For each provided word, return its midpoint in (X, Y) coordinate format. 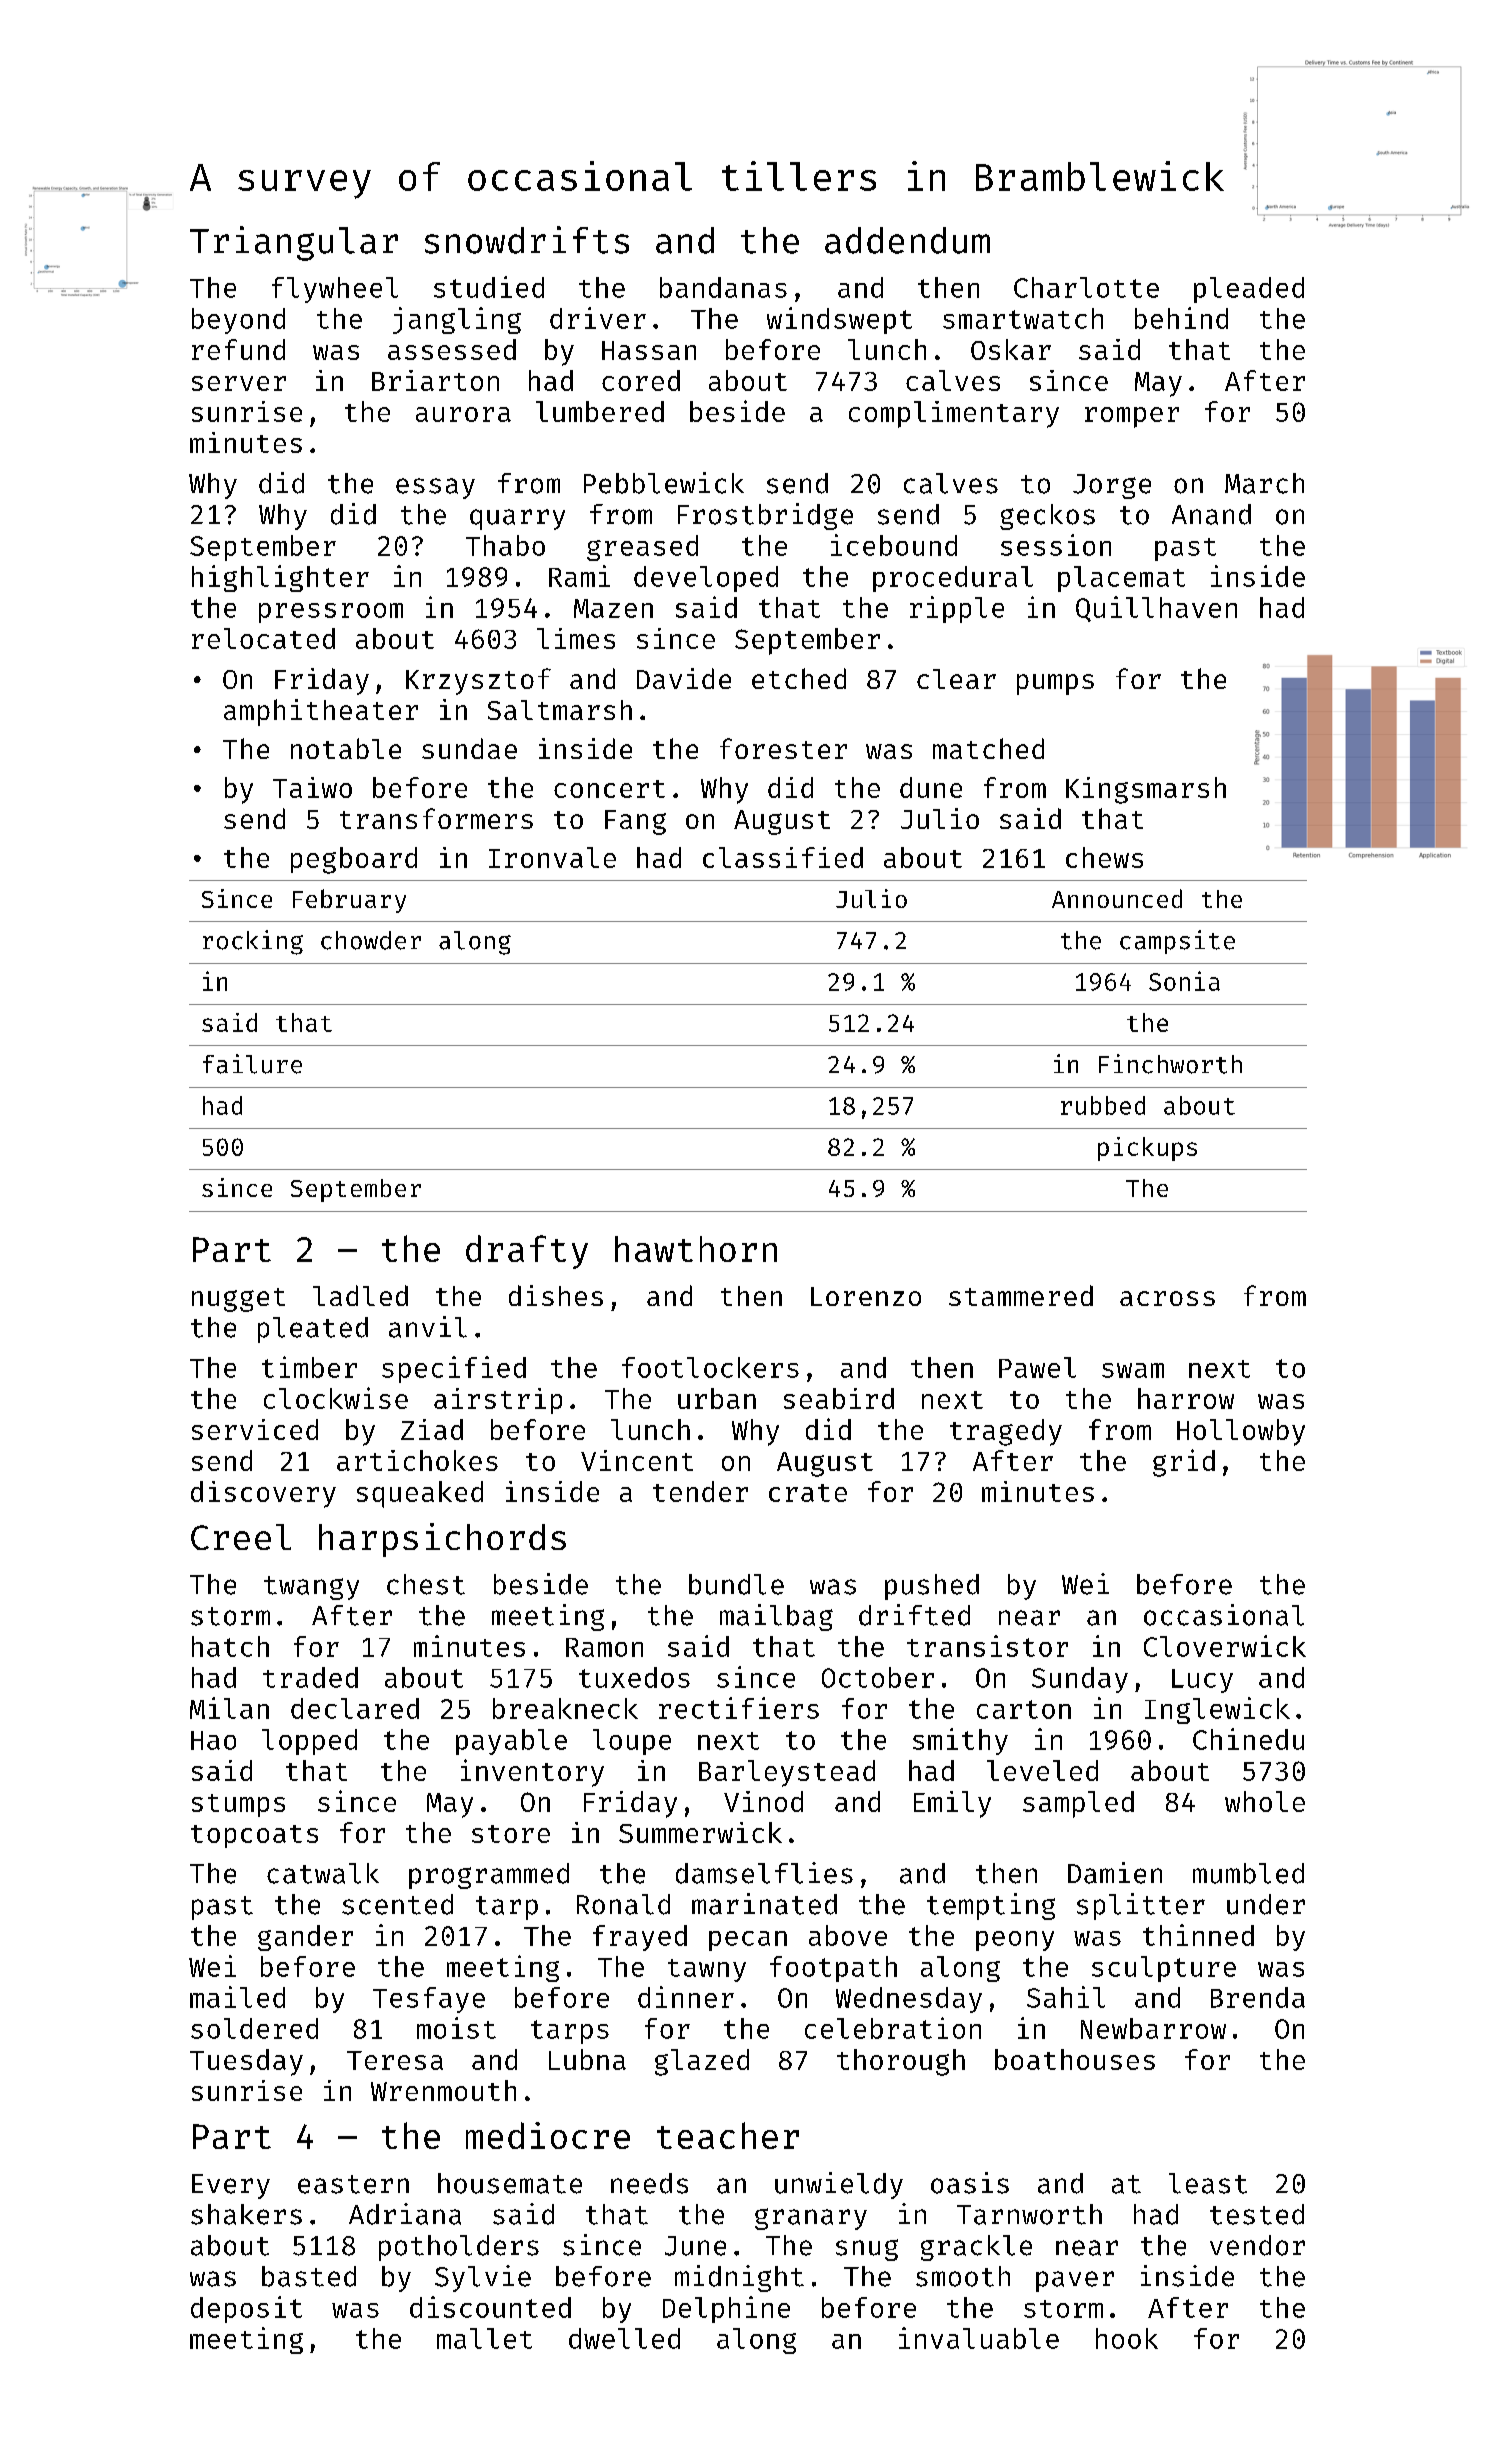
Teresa (395, 2060)
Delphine (726, 2309)
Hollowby (1241, 1432)
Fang (635, 822)
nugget (238, 1300)
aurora (463, 414)
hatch (230, 1646)
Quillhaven (1156, 609)
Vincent (637, 1460)
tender (700, 1491)
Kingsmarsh (1146, 790)
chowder (371, 940)
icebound (894, 545)
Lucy (1202, 1681)
